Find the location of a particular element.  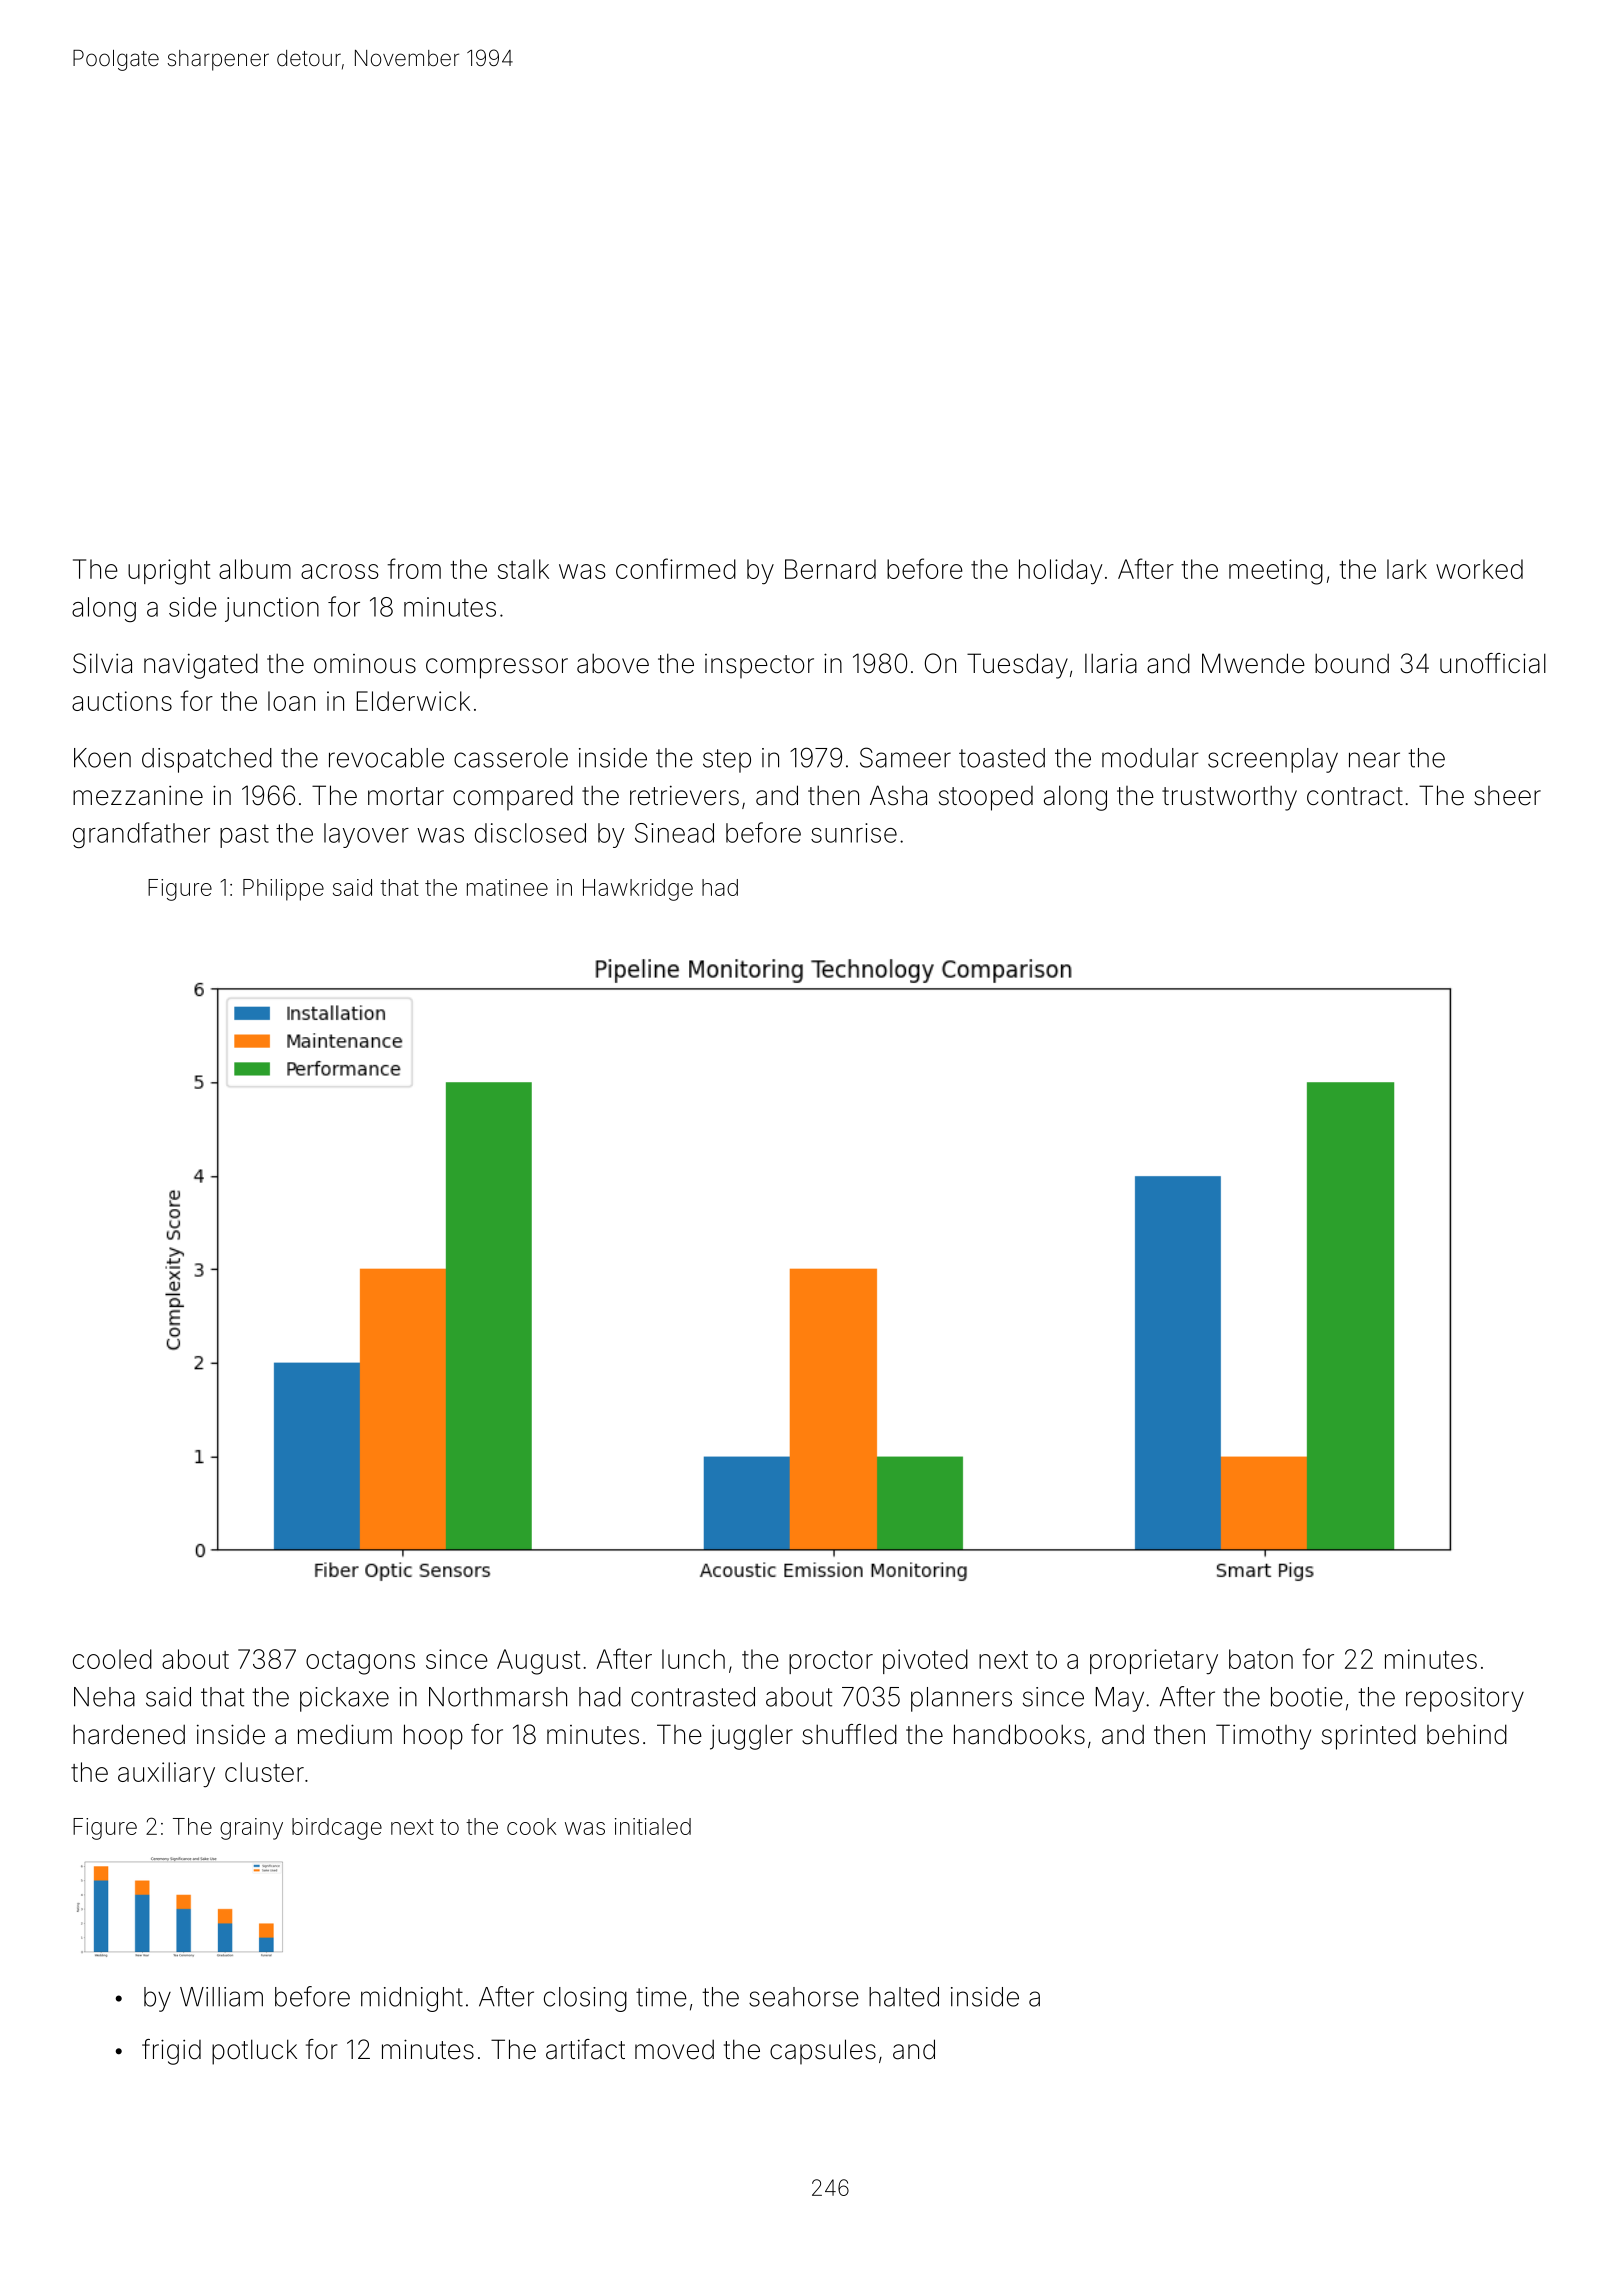

artifact is located at coordinates (585, 2049).
